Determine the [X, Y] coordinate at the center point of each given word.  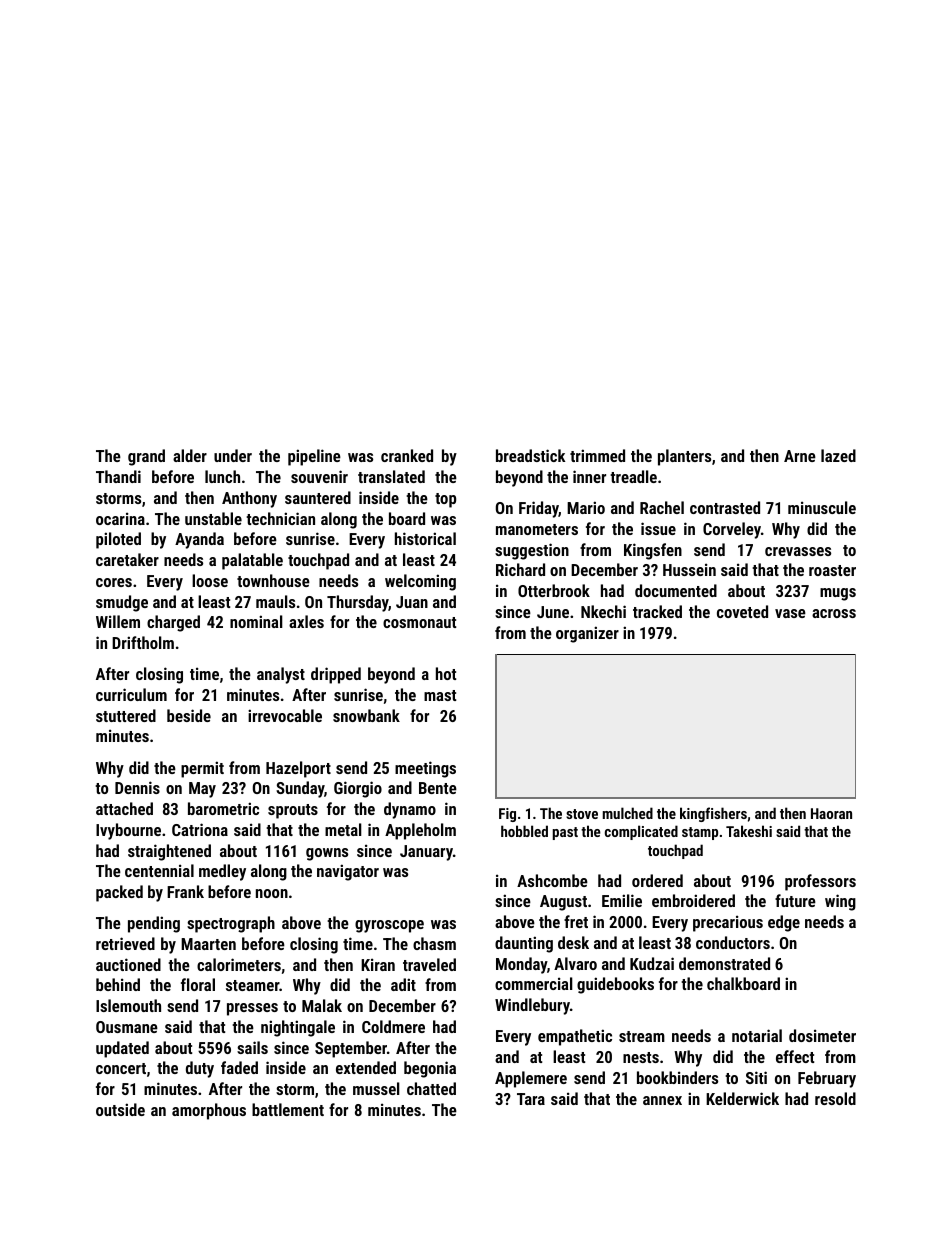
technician [280, 518]
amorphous [209, 1111]
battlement [288, 1109]
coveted [742, 611]
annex [662, 1100]
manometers [537, 529]
